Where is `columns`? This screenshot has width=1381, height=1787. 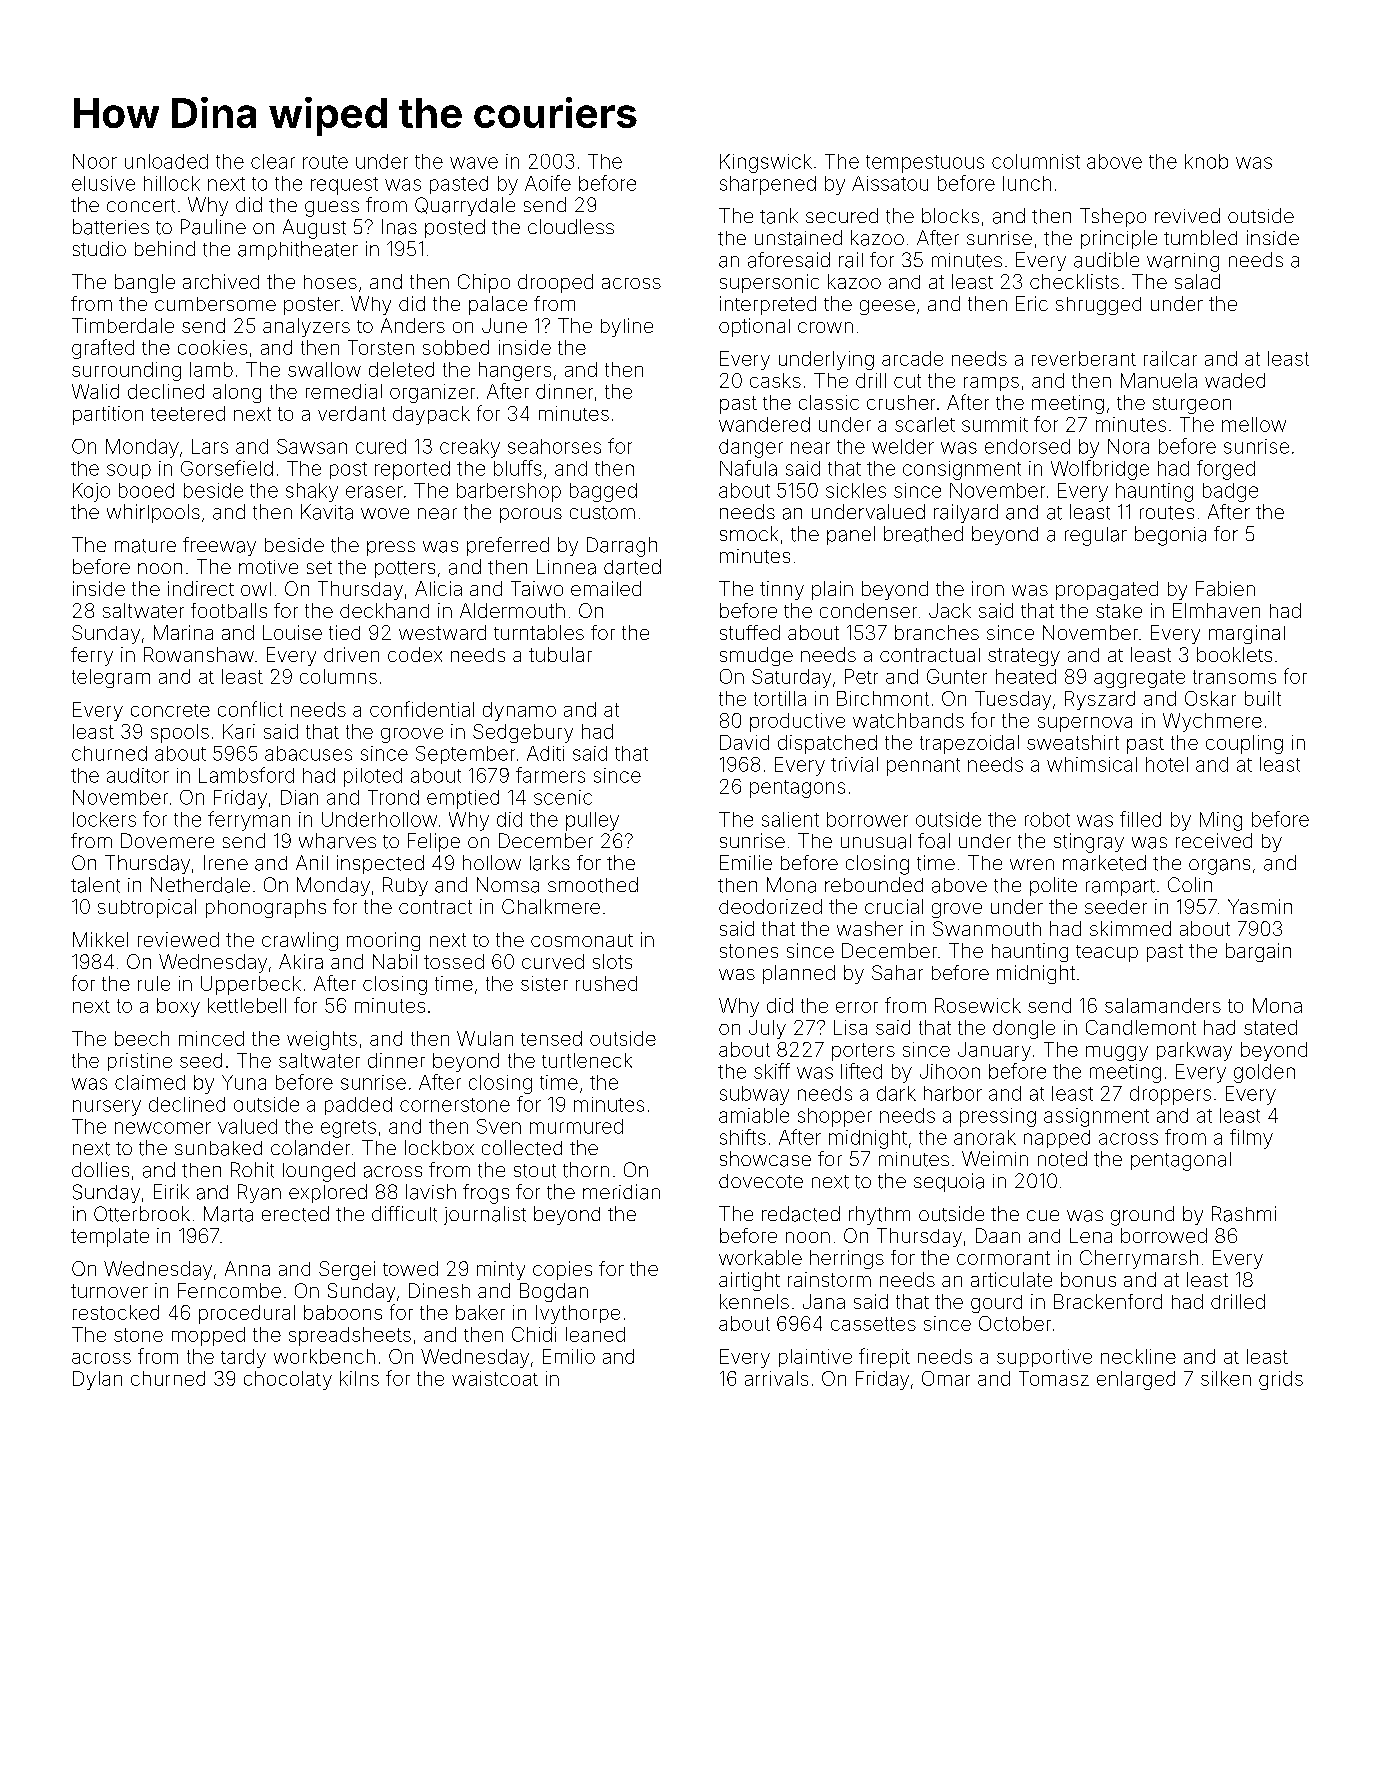 columns is located at coordinates (338, 676).
